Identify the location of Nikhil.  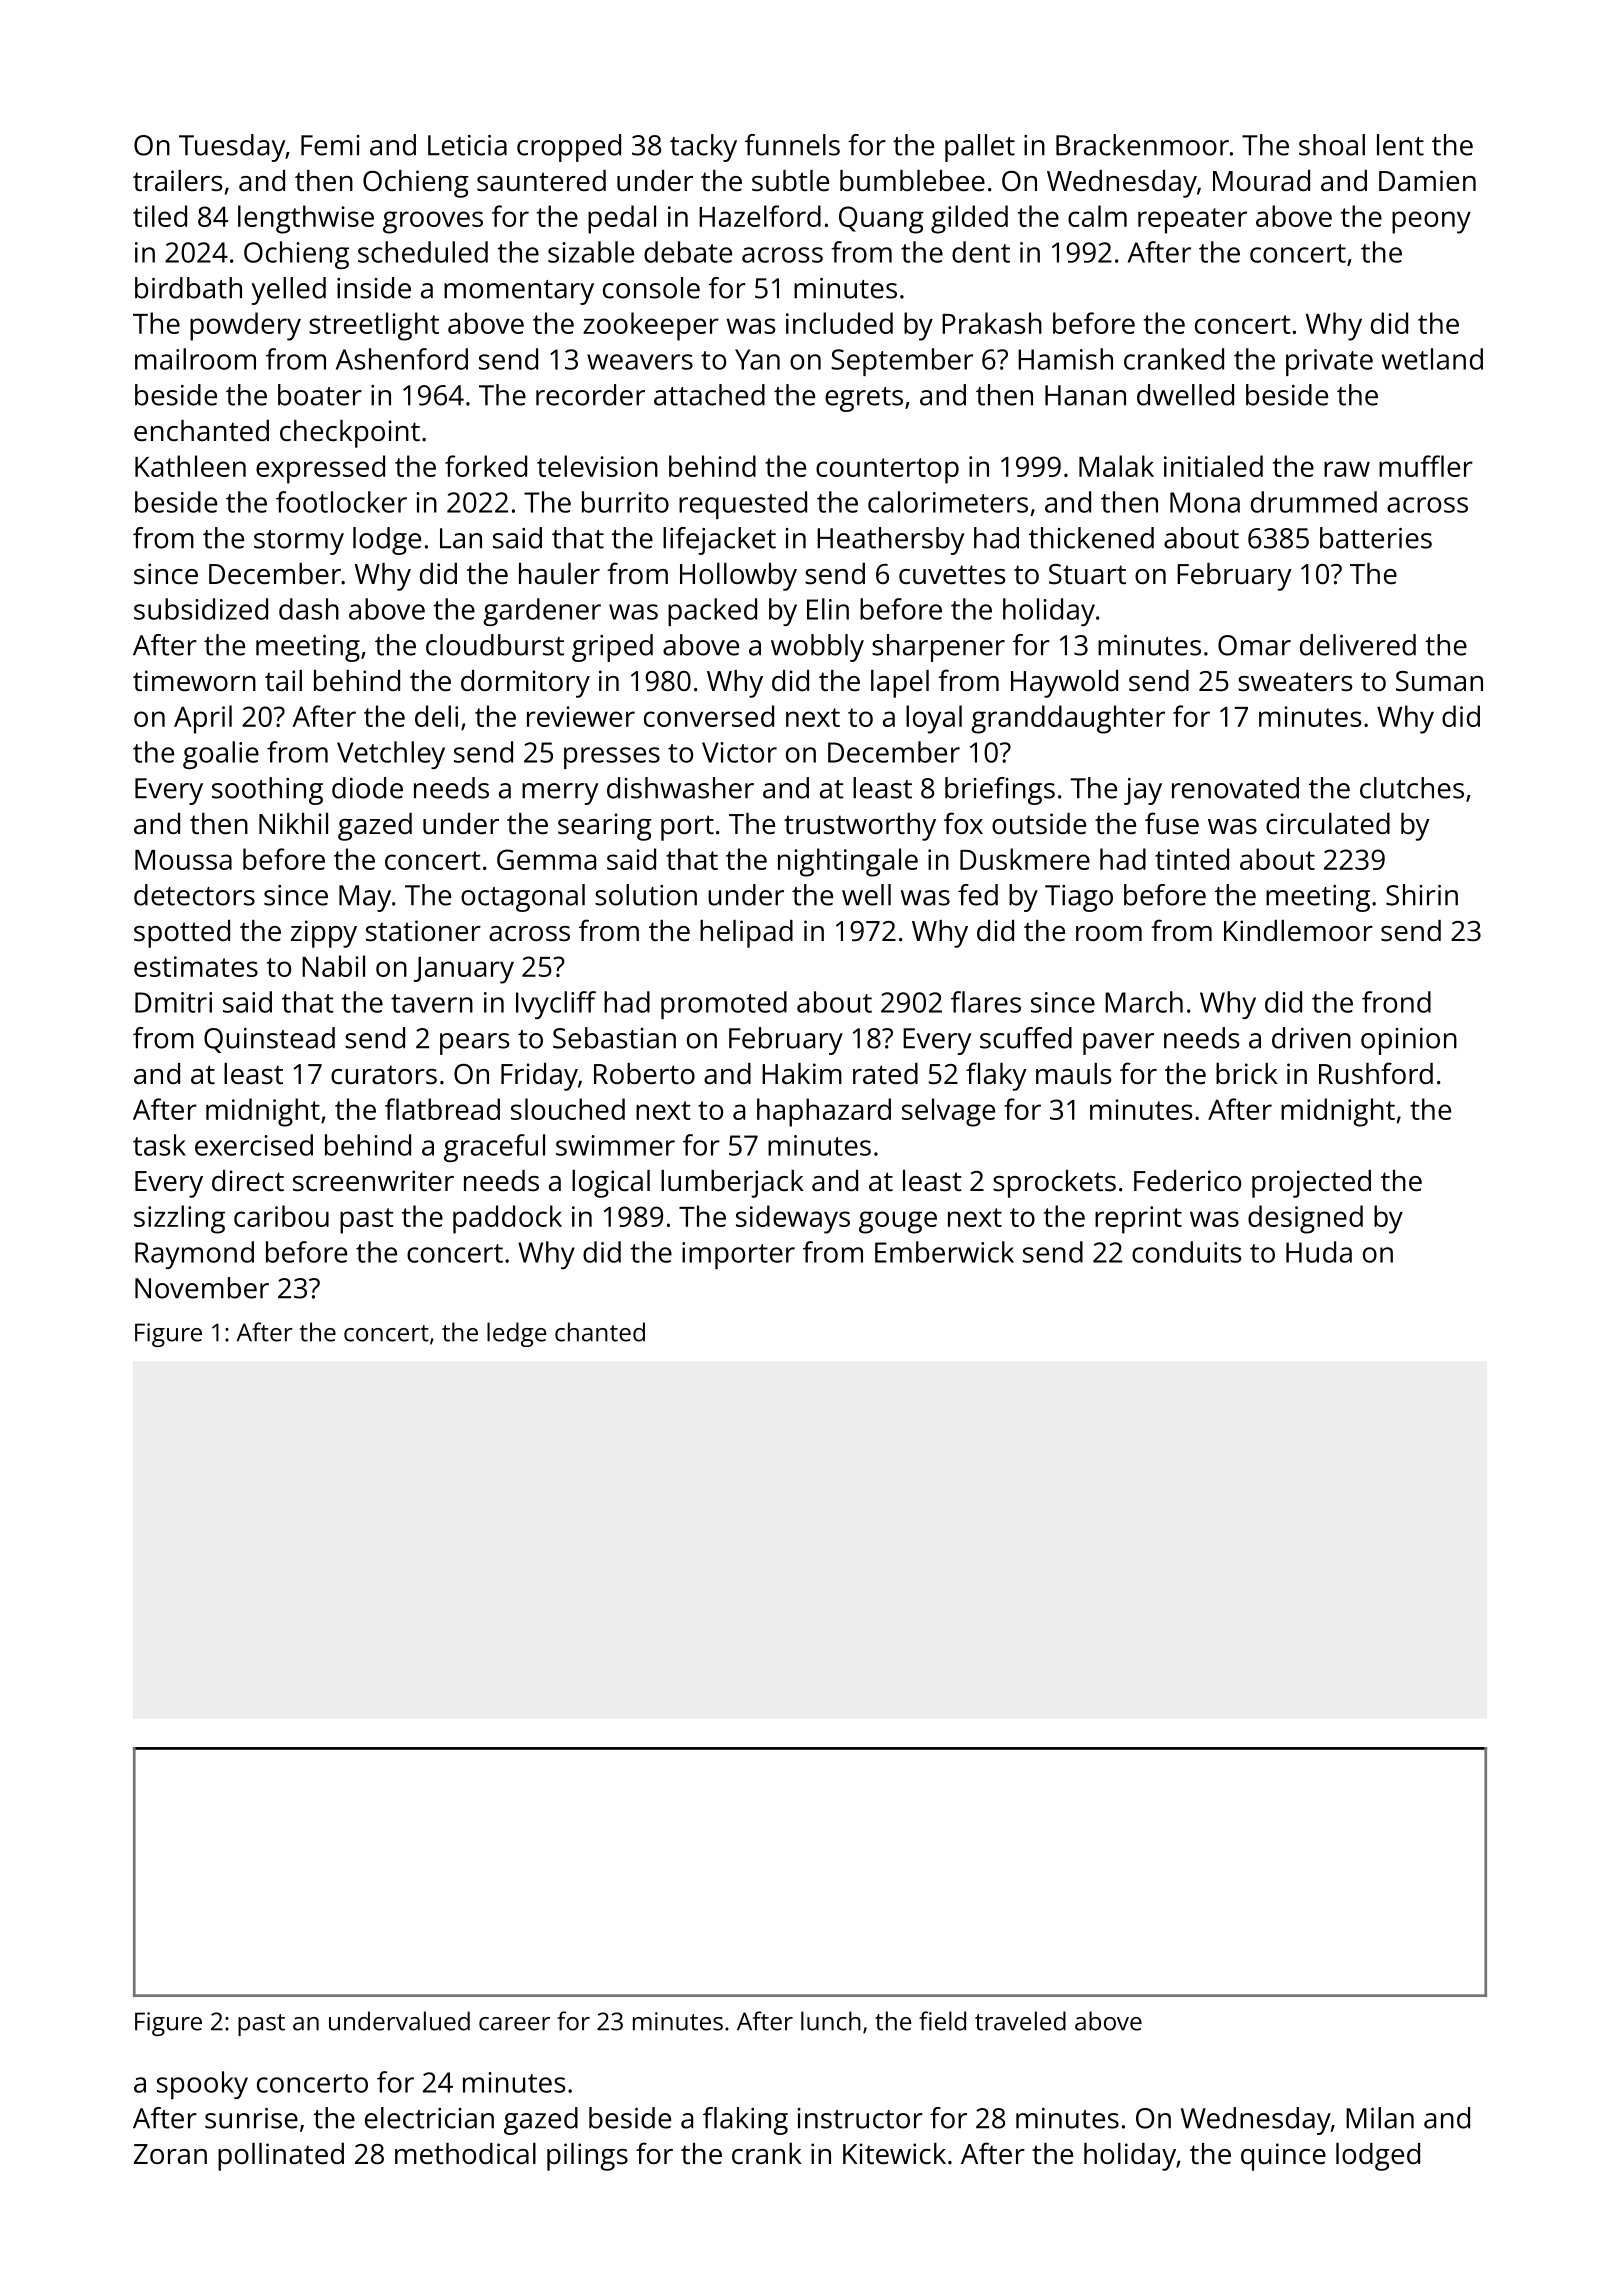
(293, 823).
